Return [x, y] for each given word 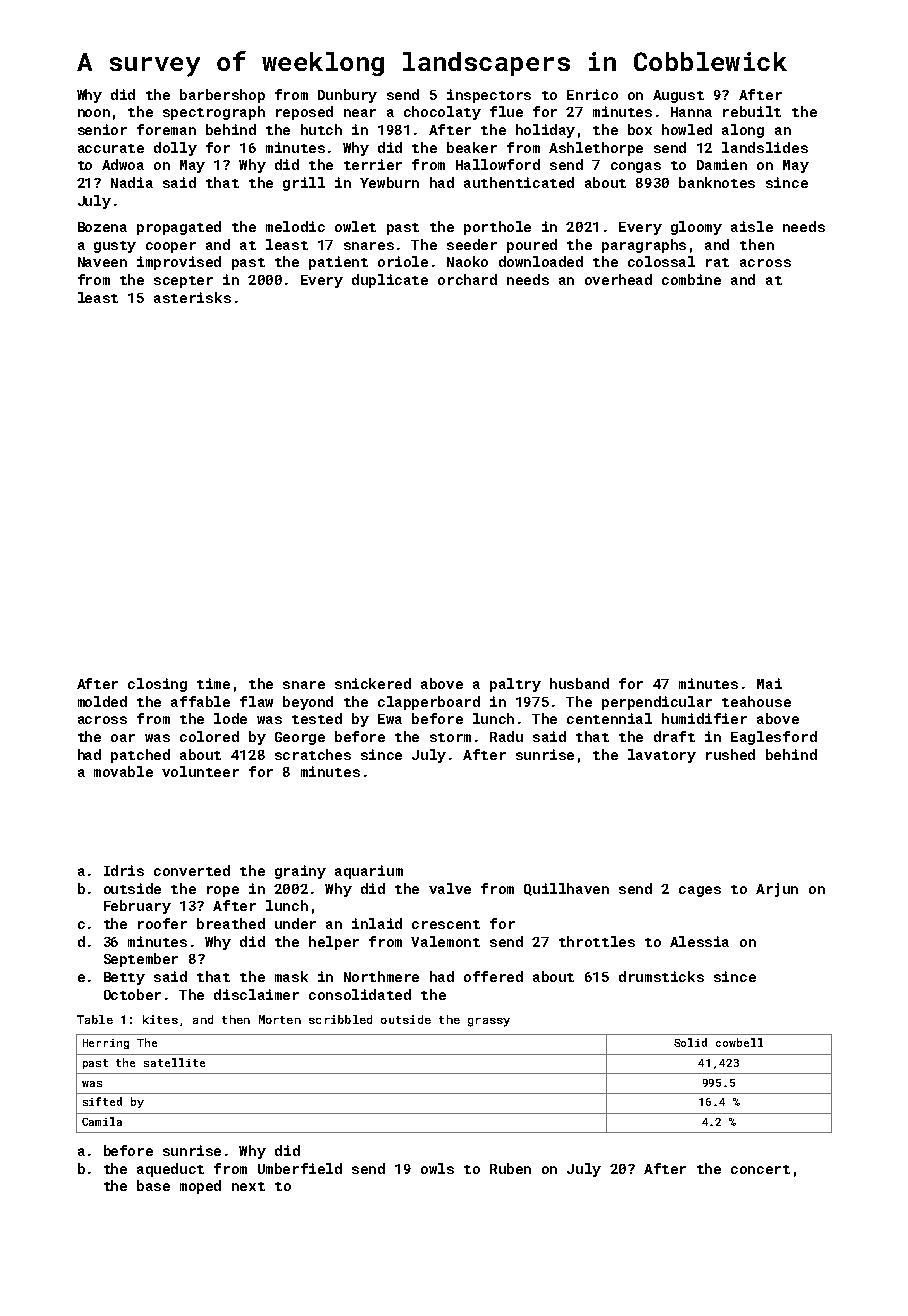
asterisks [192, 297]
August [678, 96]
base [153, 1185]
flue [506, 111]
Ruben [510, 1168]
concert [760, 1169]
